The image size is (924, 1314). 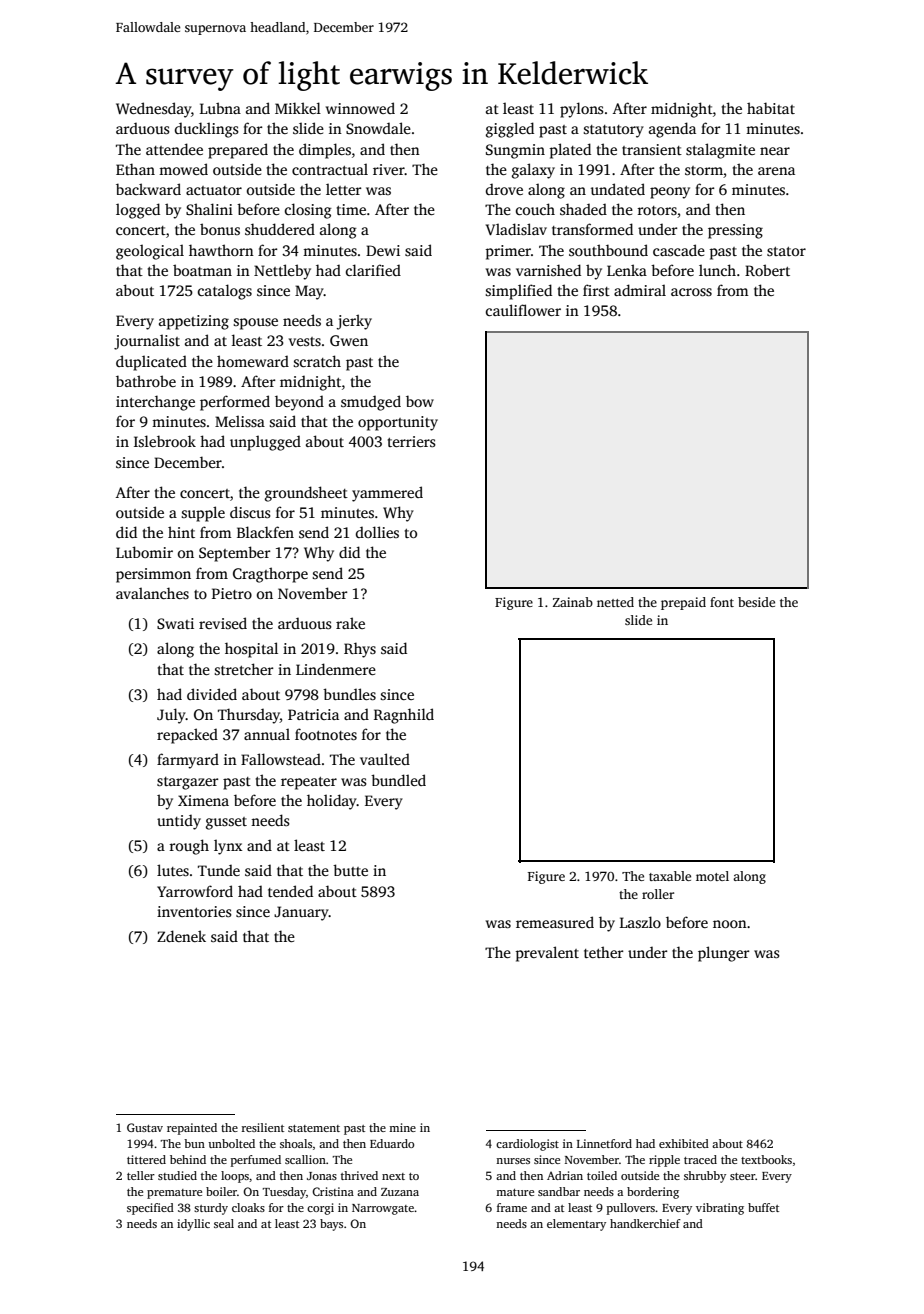 I want to click on pylons, so click(x=582, y=110).
